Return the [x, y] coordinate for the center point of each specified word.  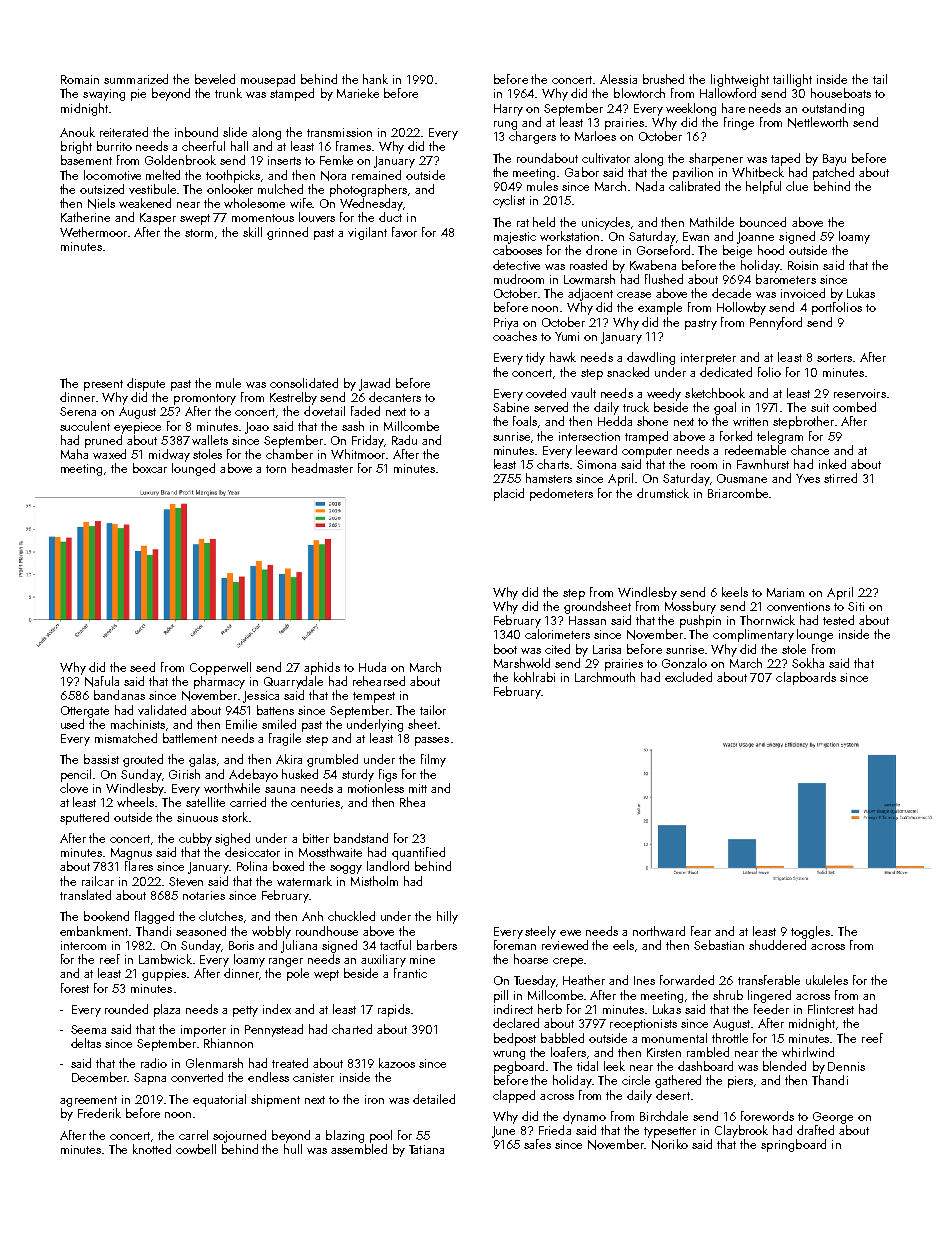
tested [838, 620]
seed [142, 667]
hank [375, 79]
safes [537, 1144]
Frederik [99, 1113]
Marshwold [522, 663]
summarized [136, 79]
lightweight [740, 80]
